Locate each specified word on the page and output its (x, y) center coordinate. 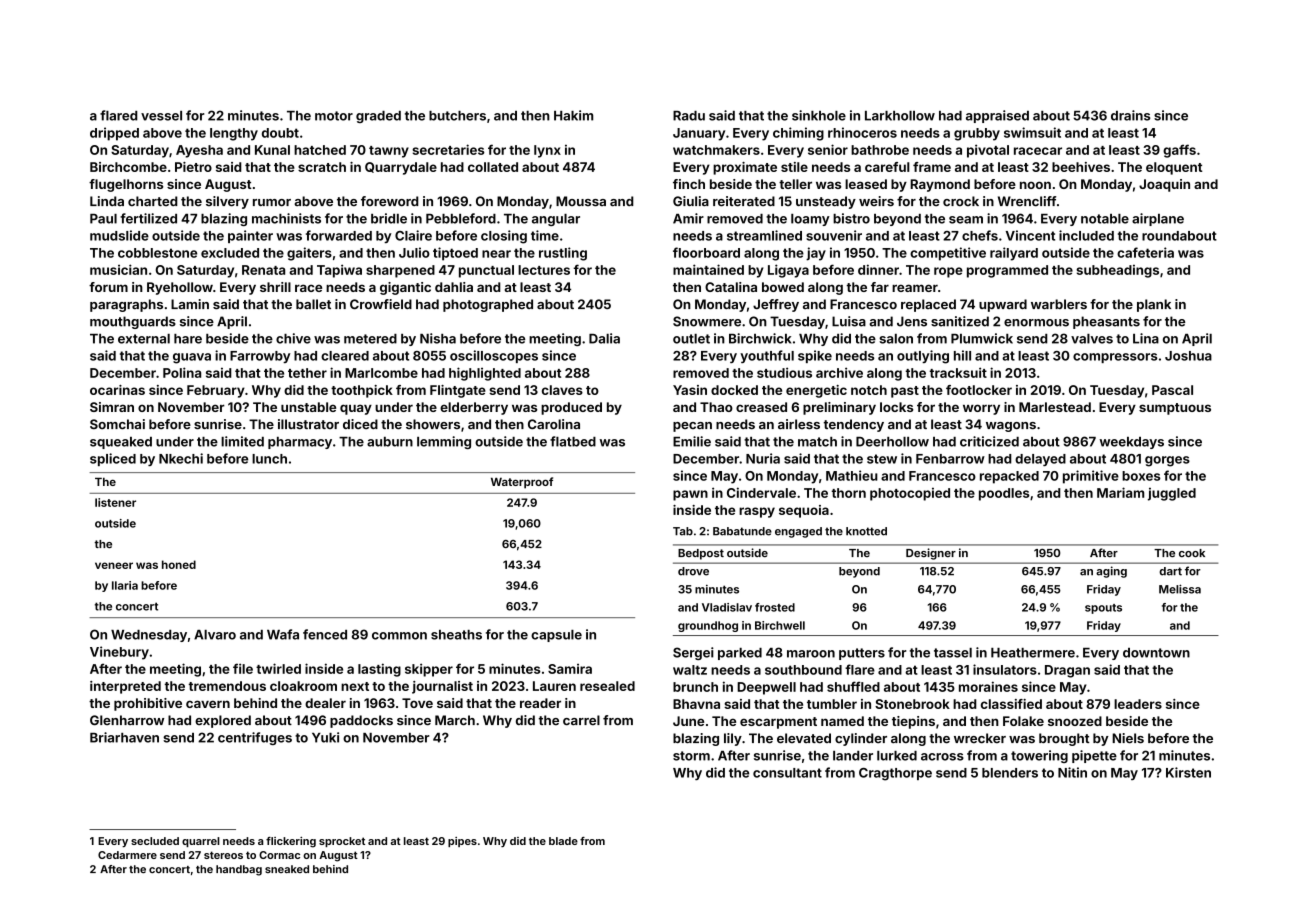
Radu (689, 116)
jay (816, 254)
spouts (1103, 609)
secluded (155, 841)
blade (563, 841)
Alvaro (215, 635)
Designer (931, 554)
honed (179, 564)
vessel (161, 116)
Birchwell (780, 625)
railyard (1014, 254)
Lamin (190, 304)
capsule (556, 636)
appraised (997, 116)
